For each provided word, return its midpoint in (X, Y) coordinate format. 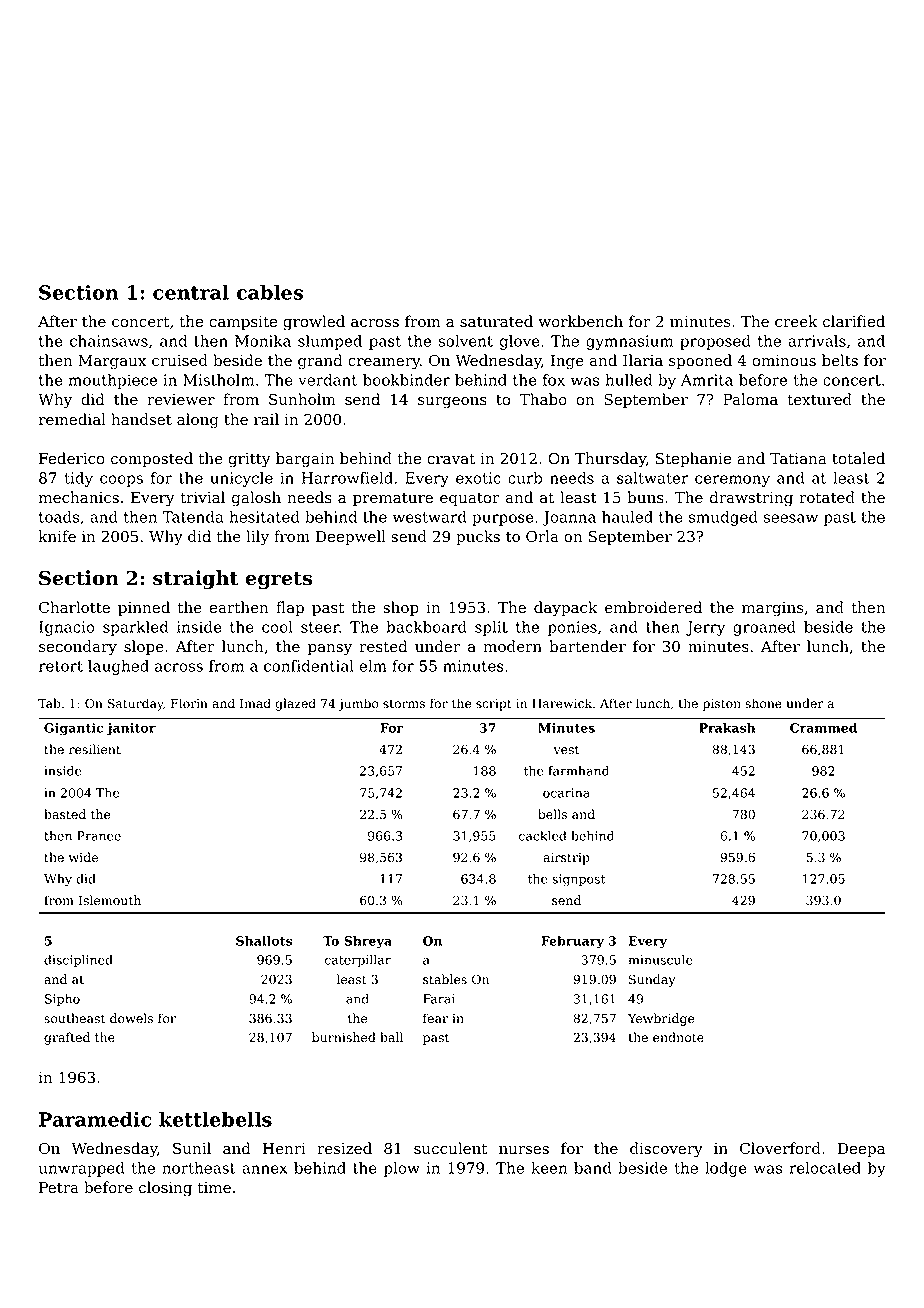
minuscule (660, 960)
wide (83, 857)
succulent (451, 1148)
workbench (580, 321)
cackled (542, 836)
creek (796, 321)
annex (264, 1169)
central (191, 292)
